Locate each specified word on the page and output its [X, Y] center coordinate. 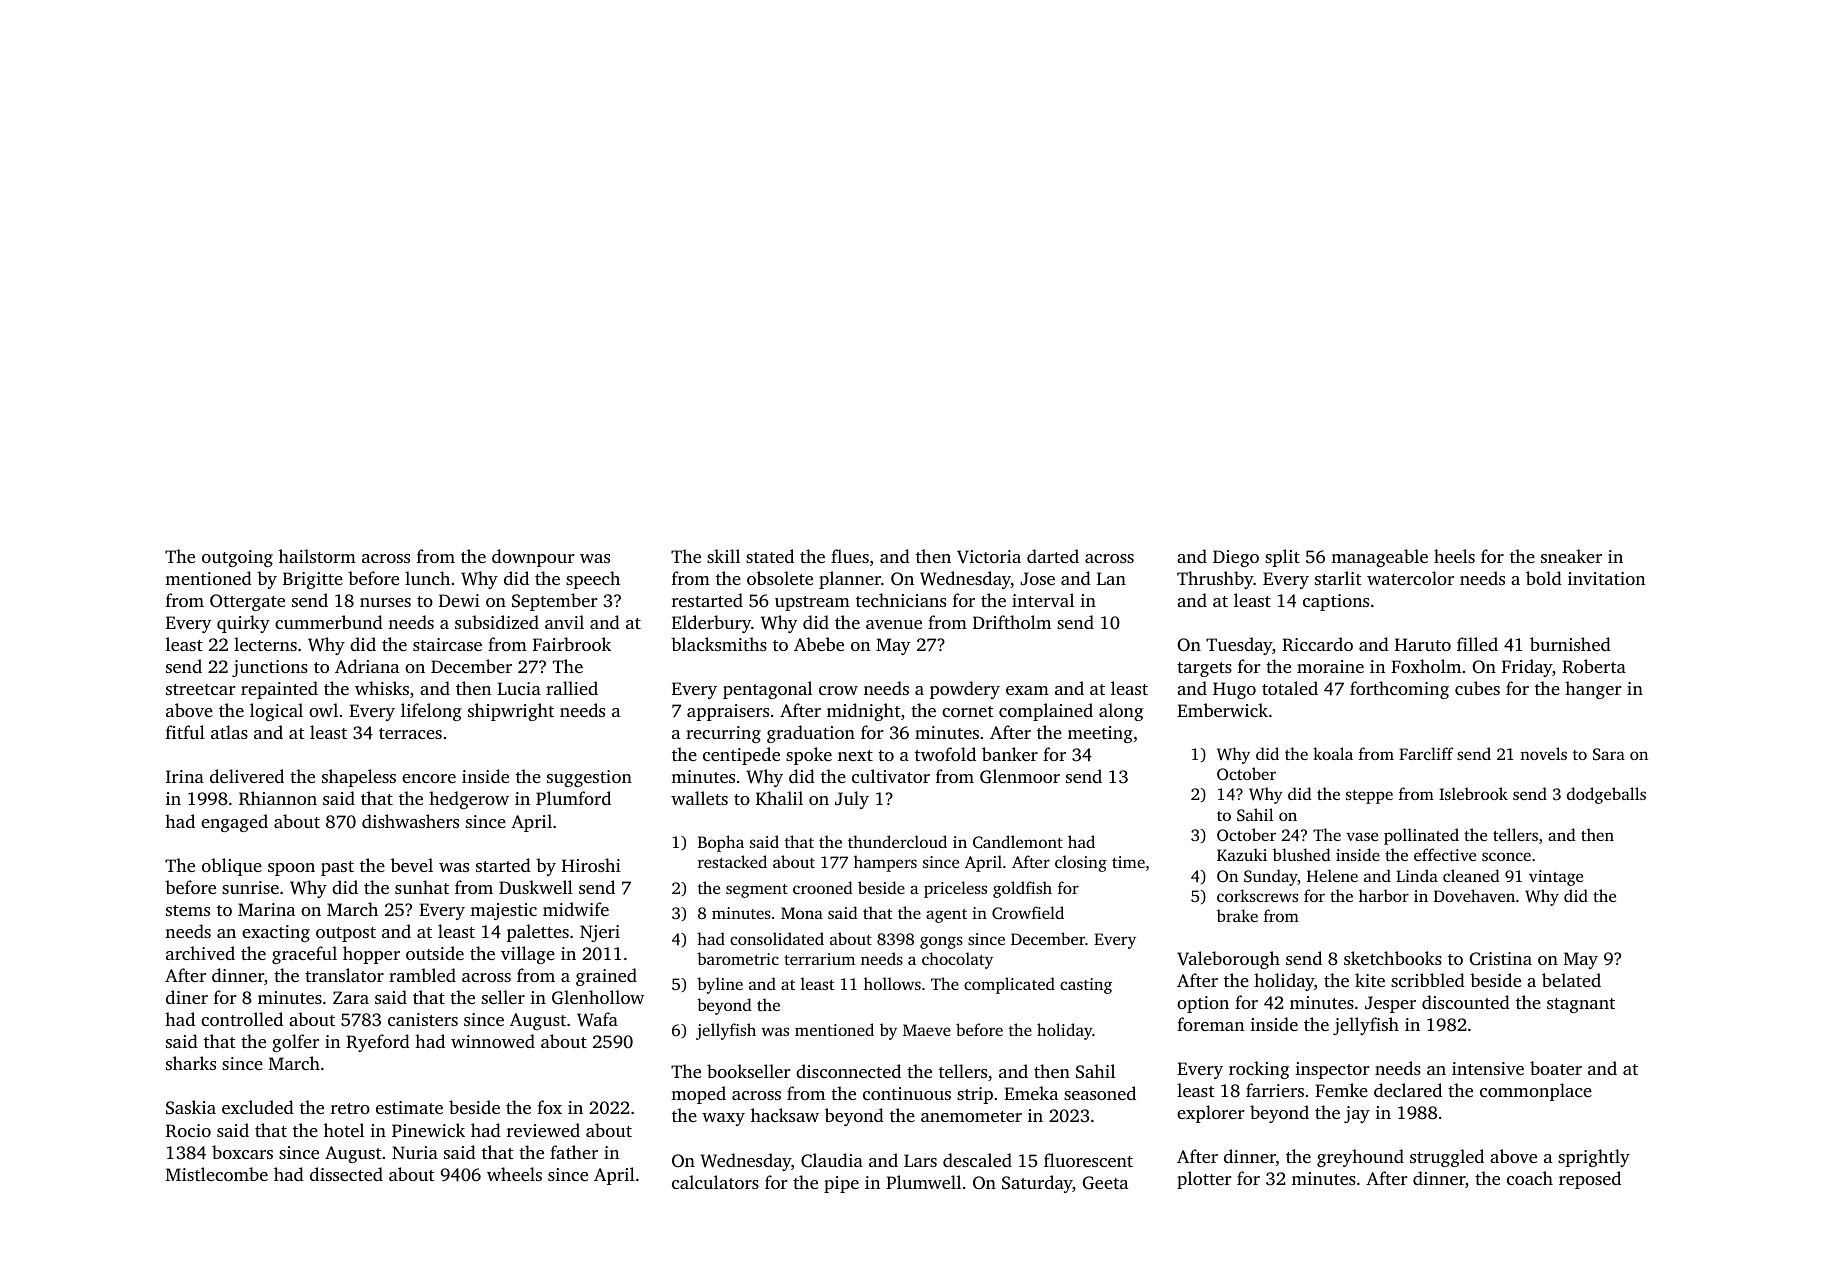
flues [850, 556]
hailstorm [317, 556]
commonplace [1536, 1092]
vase [1362, 836]
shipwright [511, 712]
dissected [346, 1174]
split [1282, 558]
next [855, 755]
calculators [715, 1182]
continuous [907, 1093]
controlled [242, 1019]
